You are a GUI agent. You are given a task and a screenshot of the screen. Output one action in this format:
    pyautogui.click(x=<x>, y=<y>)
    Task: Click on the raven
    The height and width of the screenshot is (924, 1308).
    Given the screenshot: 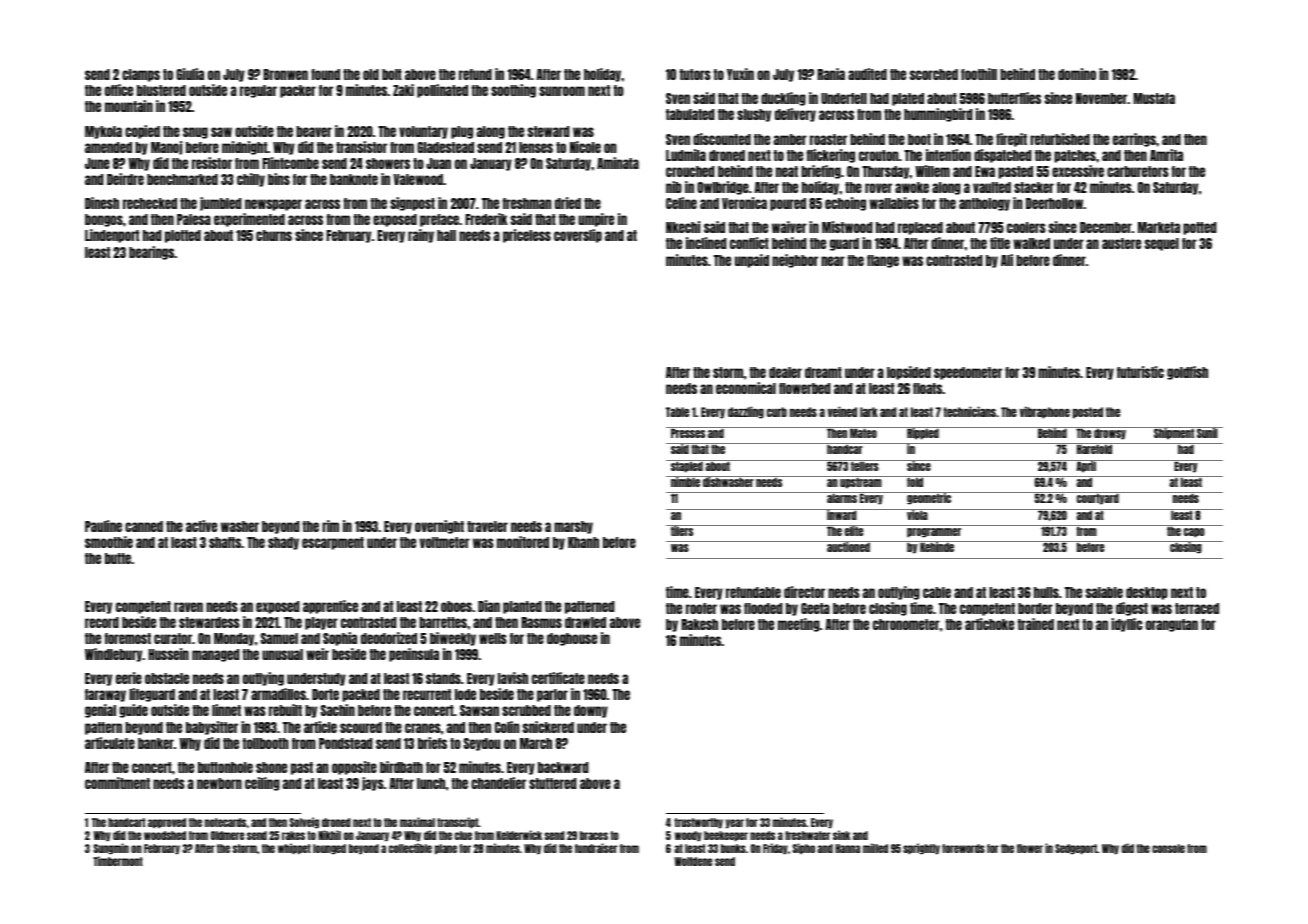 What is the action you would take?
    pyautogui.click(x=188, y=607)
